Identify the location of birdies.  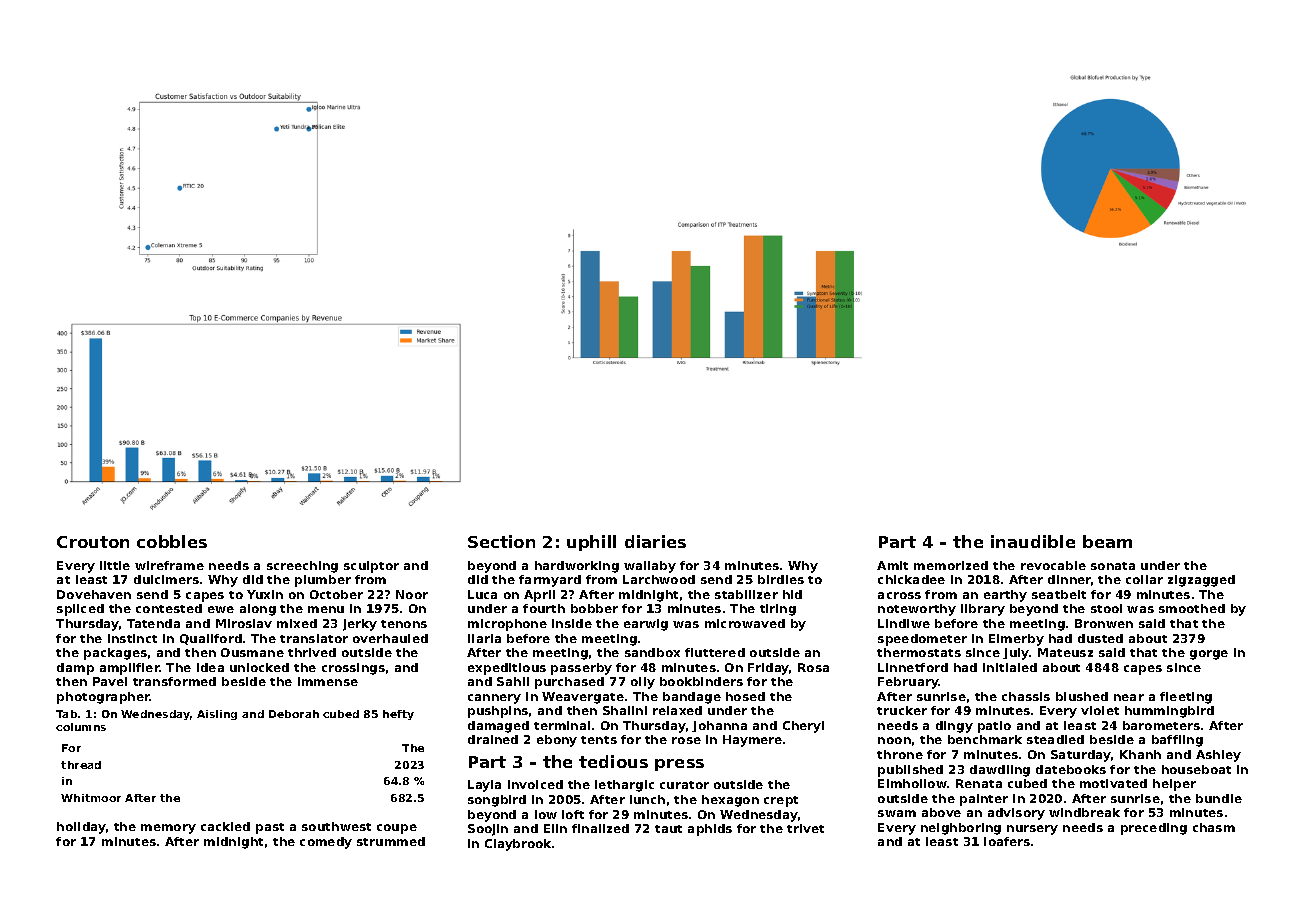
(781, 579).
